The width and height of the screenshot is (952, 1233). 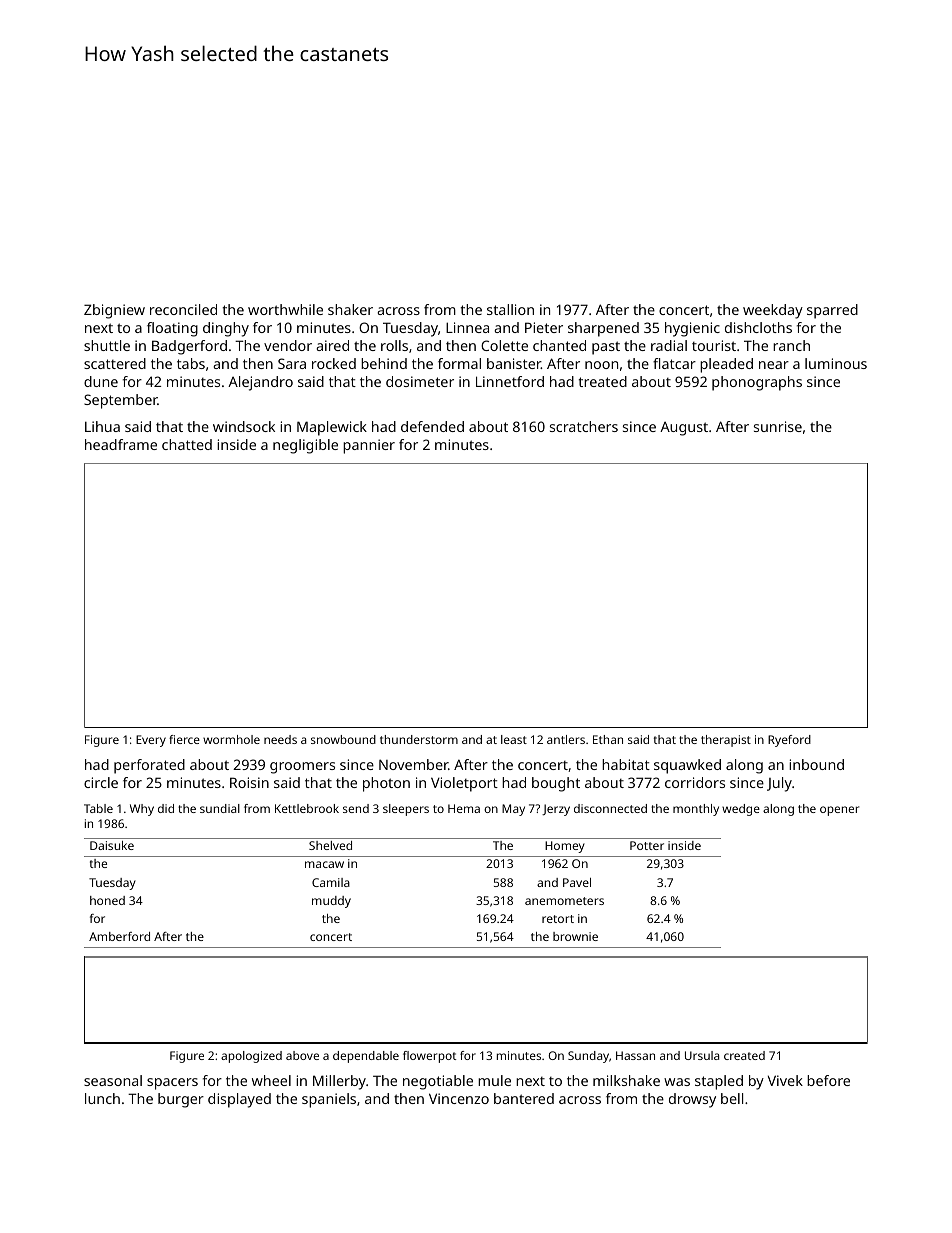 I want to click on luminous, so click(x=836, y=363).
